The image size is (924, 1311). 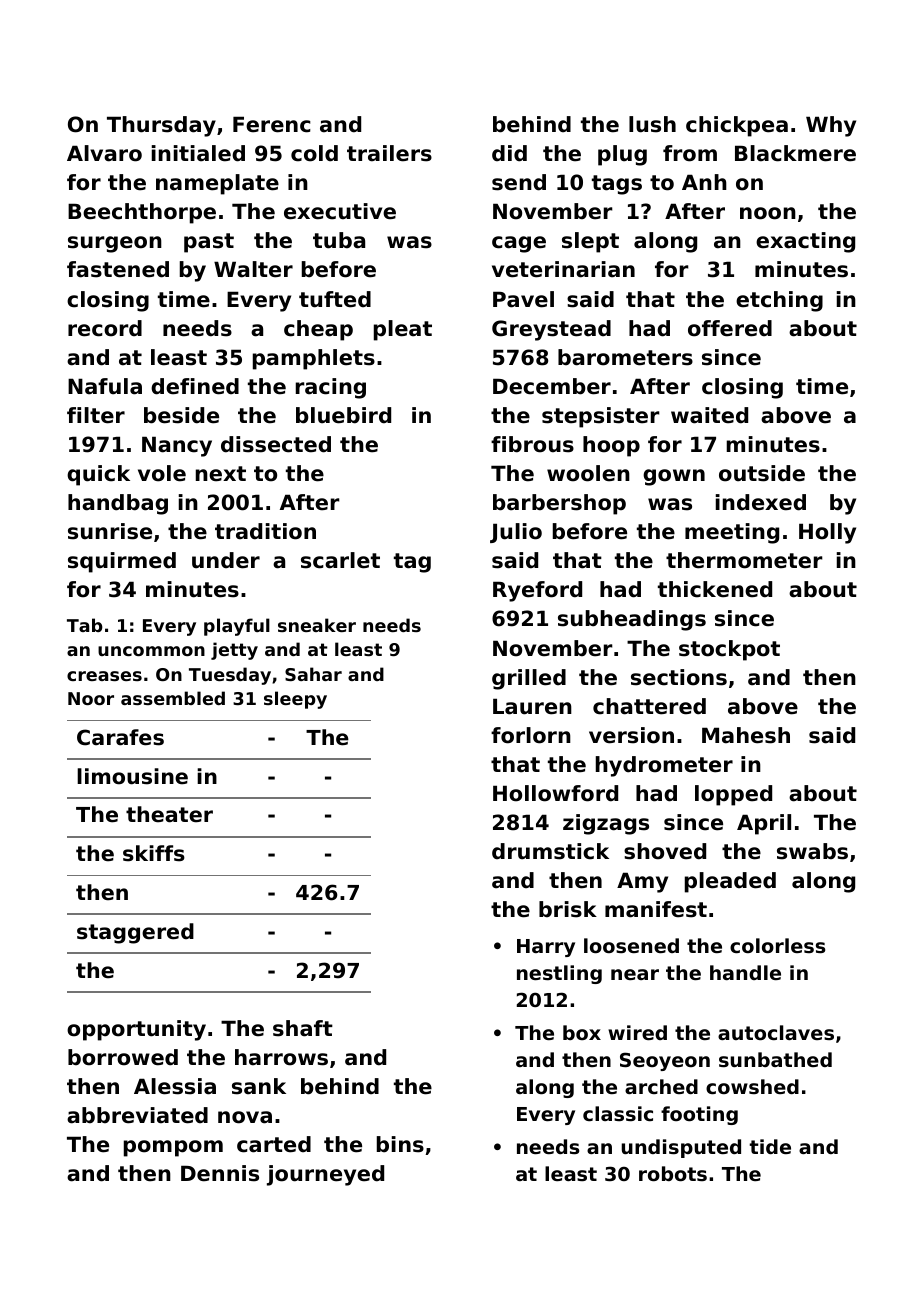 What do you see at coordinates (325, 1175) in the screenshot?
I see `journeyed` at bounding box center [325, 1175].
